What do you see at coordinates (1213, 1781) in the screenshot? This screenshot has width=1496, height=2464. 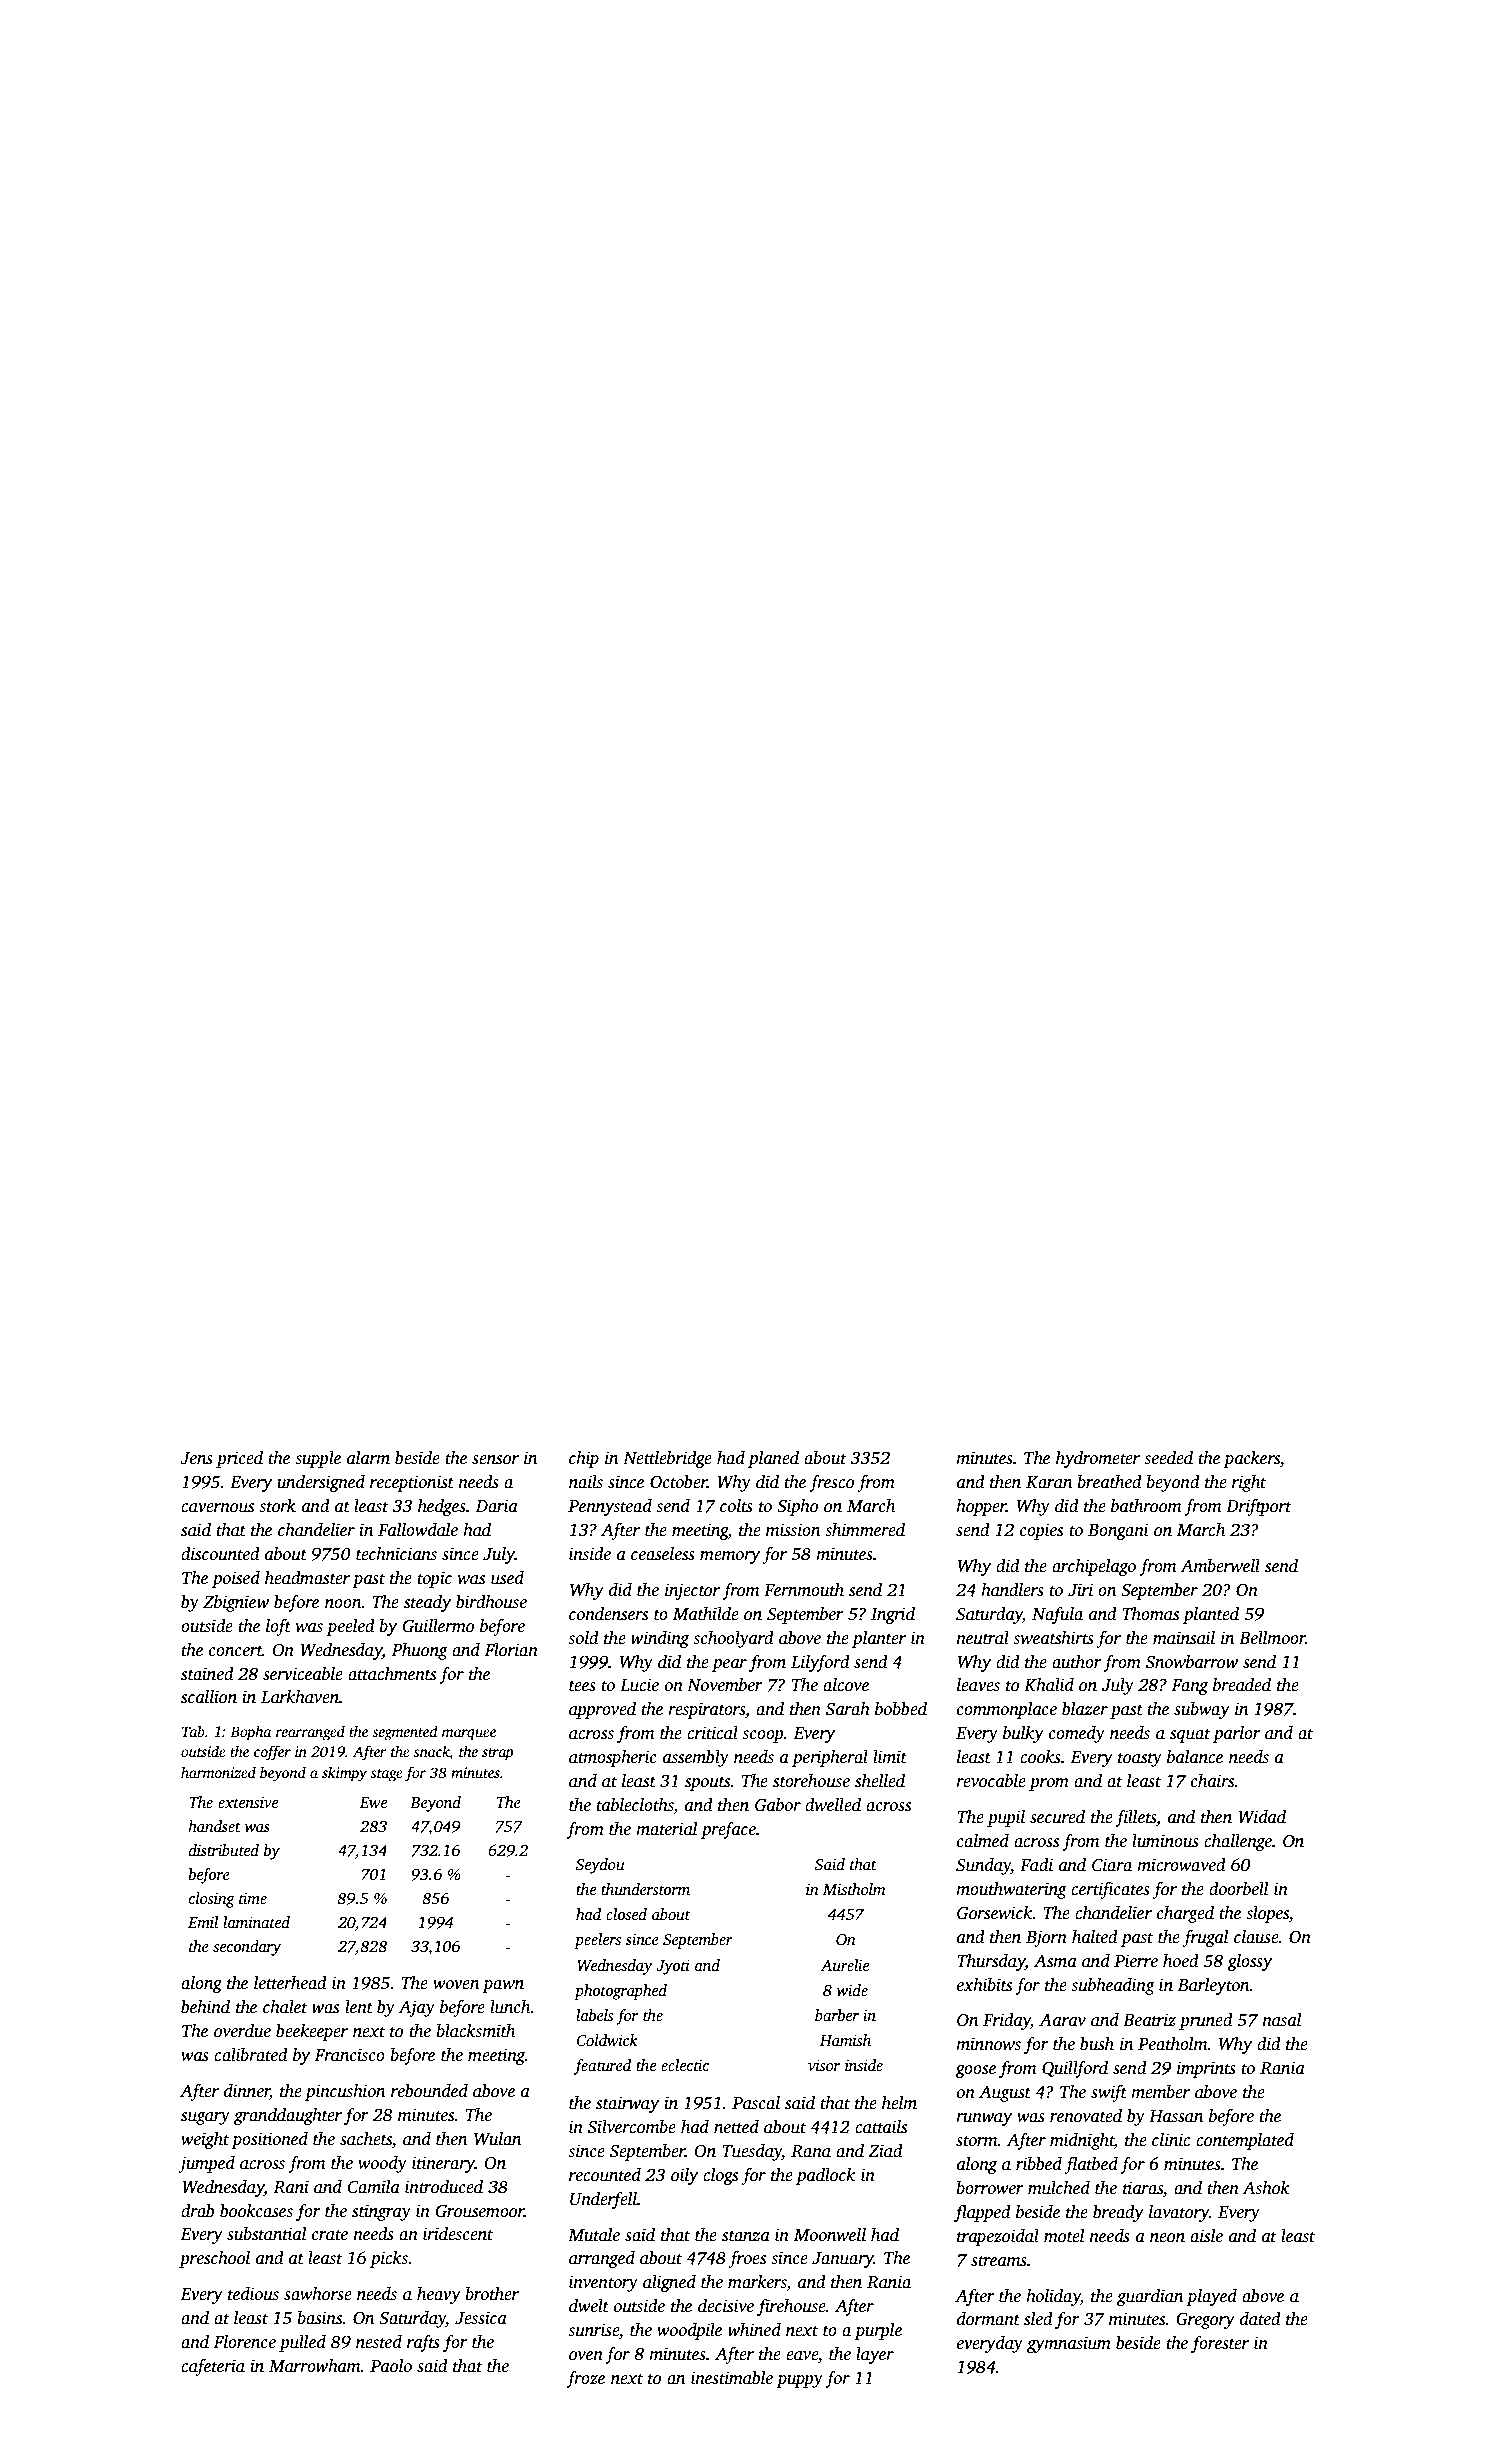 I see `chairs` at bounding box center [1213, 1781].
